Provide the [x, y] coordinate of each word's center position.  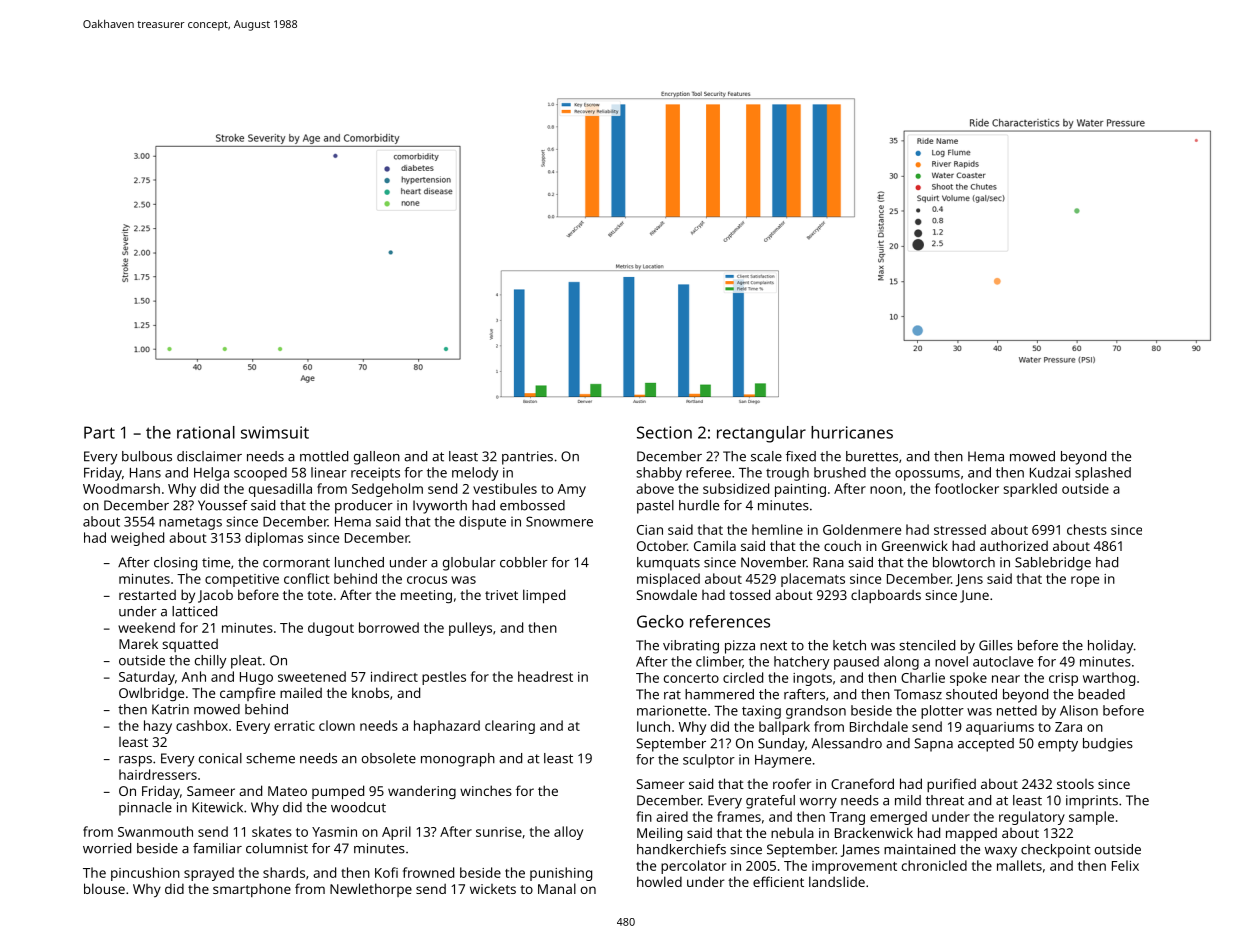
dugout [331, 629]
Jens [969, 580]
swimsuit [275, 432]
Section [664, 432]
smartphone [252, 890]
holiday [1110, 647]
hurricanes [852, 432]
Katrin [170, 709]
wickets [493, 889]
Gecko [660, 621]
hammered [719, 694]
